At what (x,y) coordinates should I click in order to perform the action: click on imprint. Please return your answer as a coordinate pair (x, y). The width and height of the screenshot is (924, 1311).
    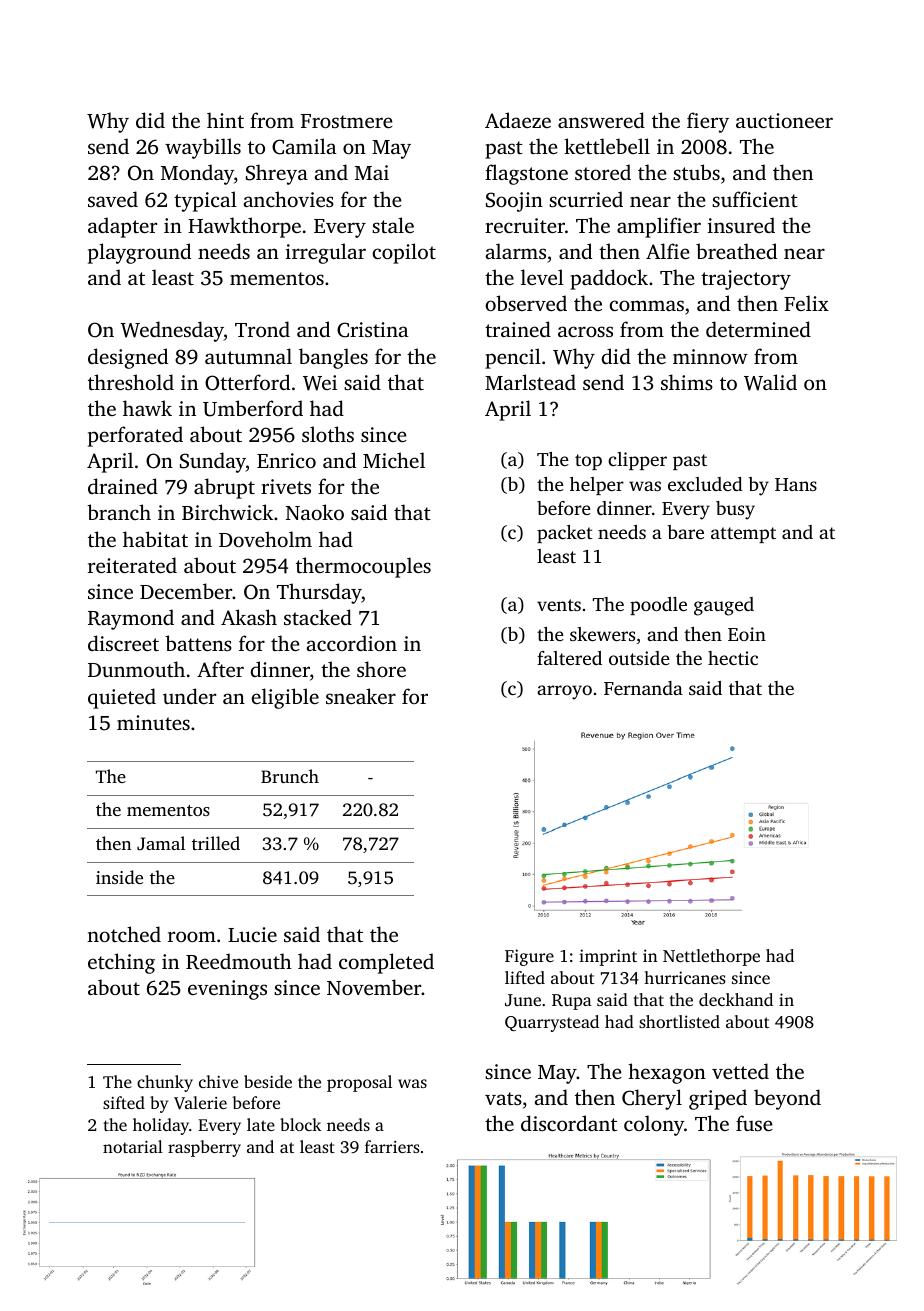
    Looking at the image, I should click on (608, 957).
